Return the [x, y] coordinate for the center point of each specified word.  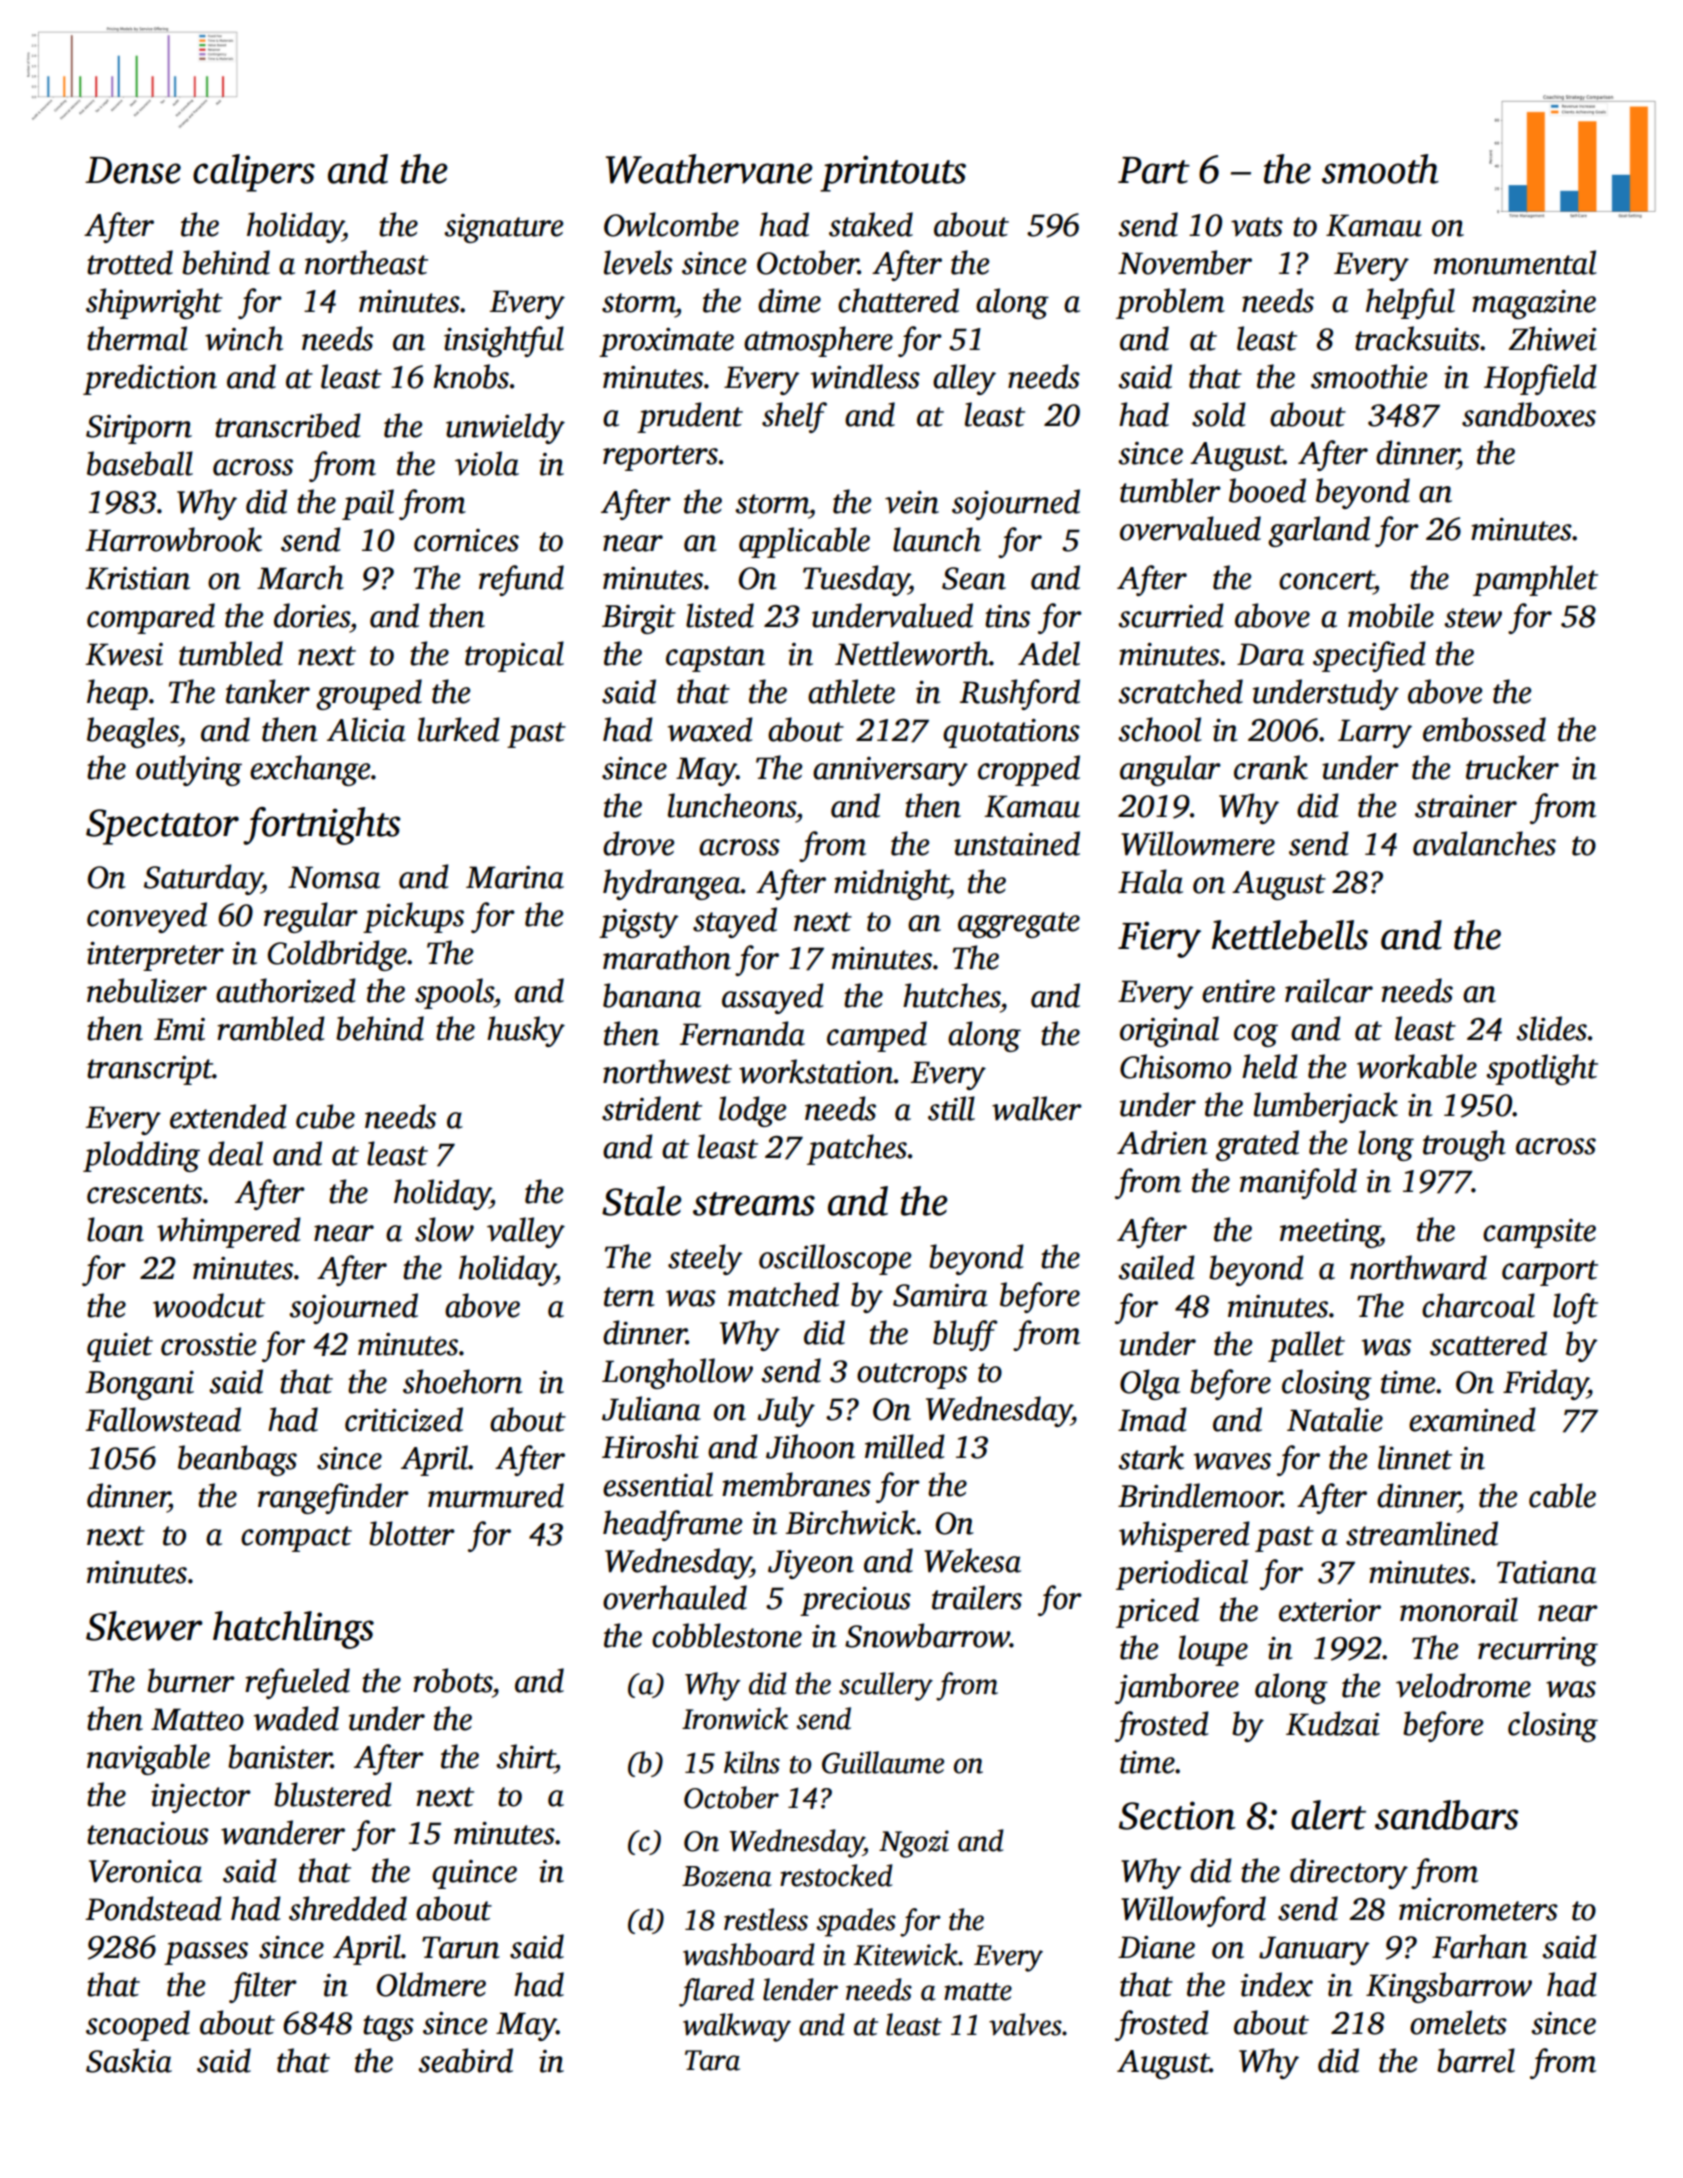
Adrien [1162, 1142]
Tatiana [1547, 1572]
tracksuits [1417, 338]
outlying [189, 770]
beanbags [237, 1460]
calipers [254, 173]
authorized [286, 990]
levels [638, 262]
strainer [1466, 806]
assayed [773, 998]
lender [800, 1989]
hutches [951, 995]
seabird [465, 2060]
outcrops [912, 1376]
